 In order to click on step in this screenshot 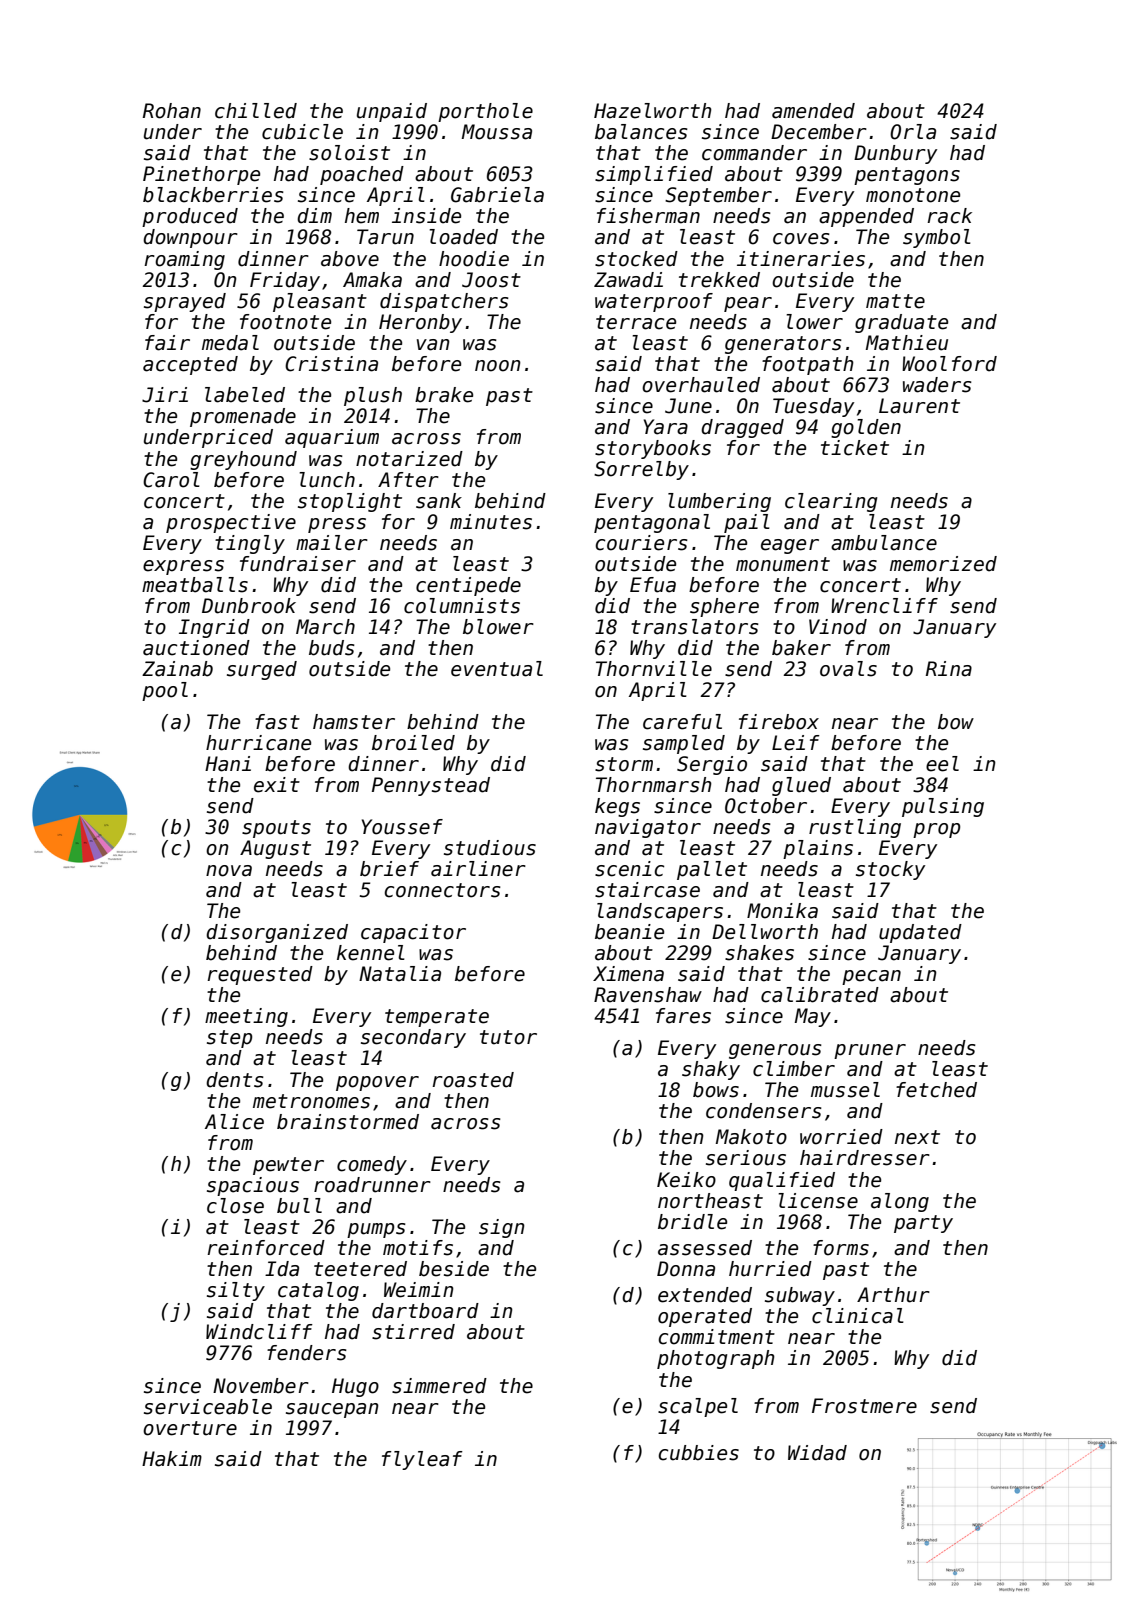, I will do `click(229, 1039)`.
